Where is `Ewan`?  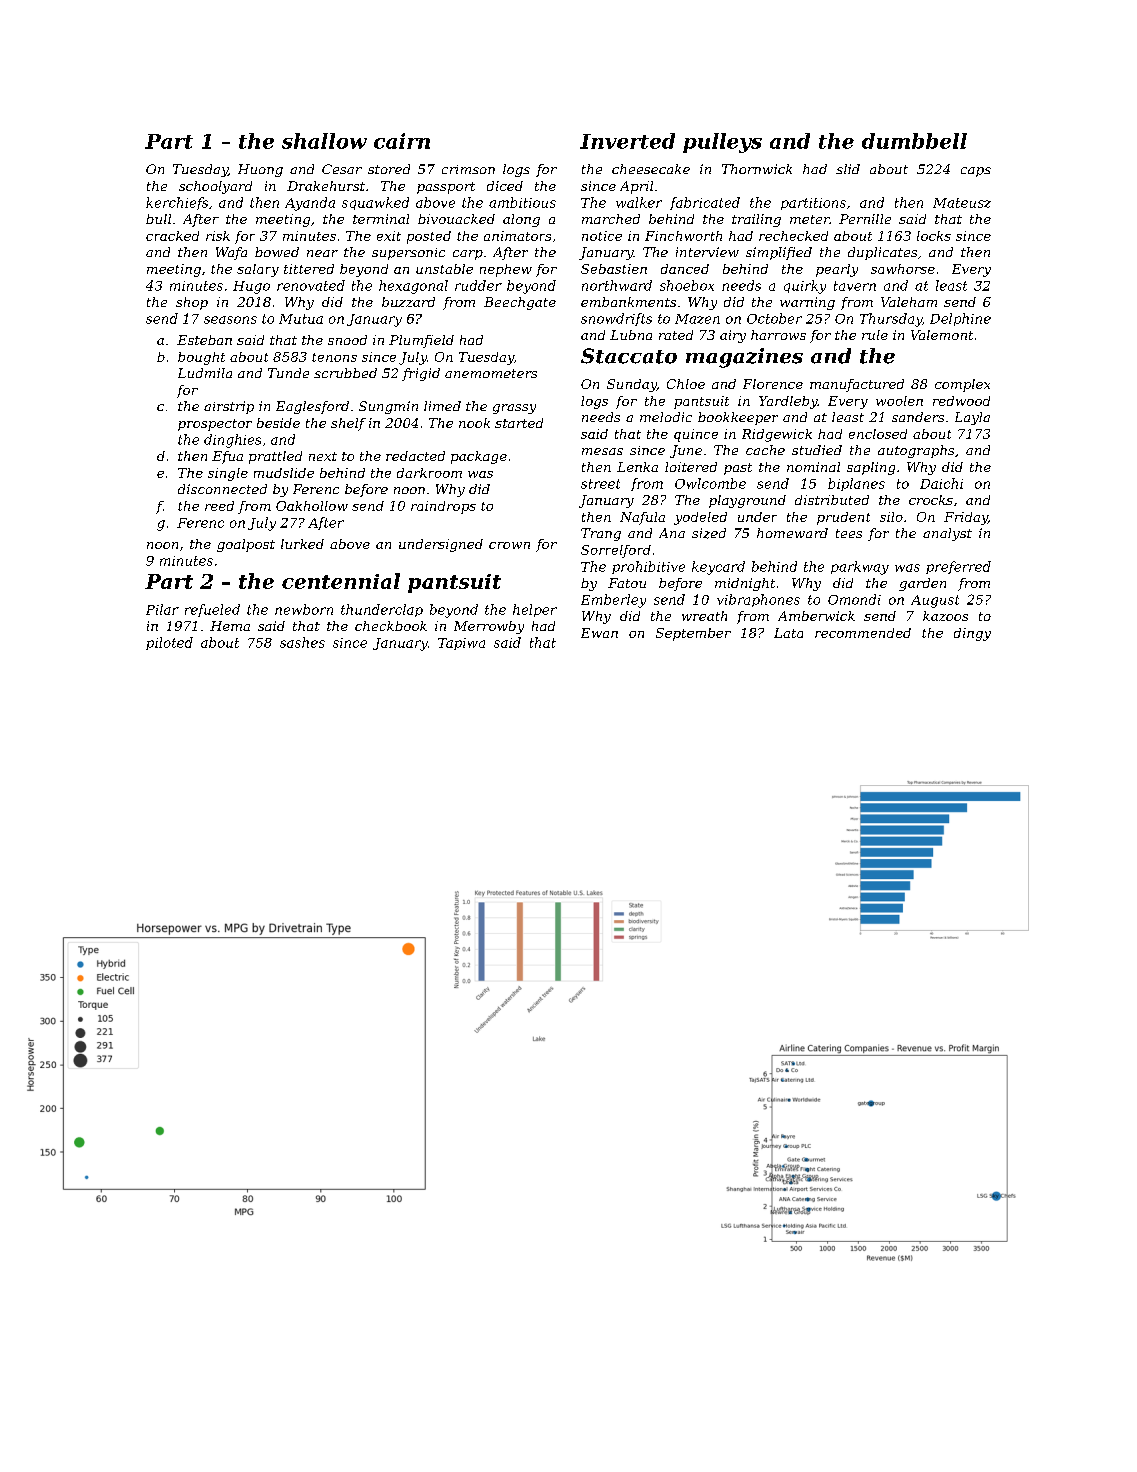 Ewan is located at coordinates (599, 633).
